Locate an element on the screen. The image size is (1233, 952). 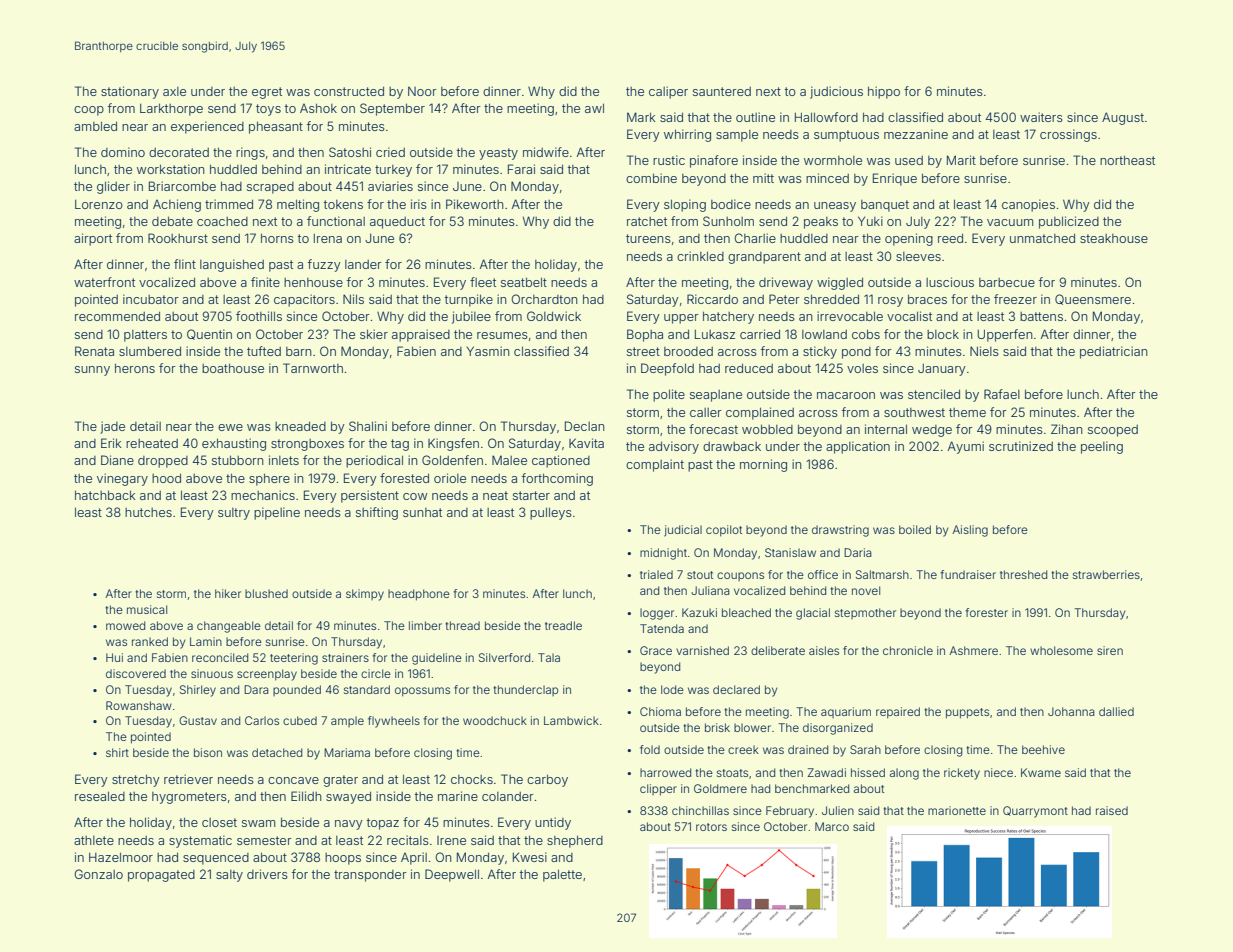
polite is located at coordinates (669, 395).
